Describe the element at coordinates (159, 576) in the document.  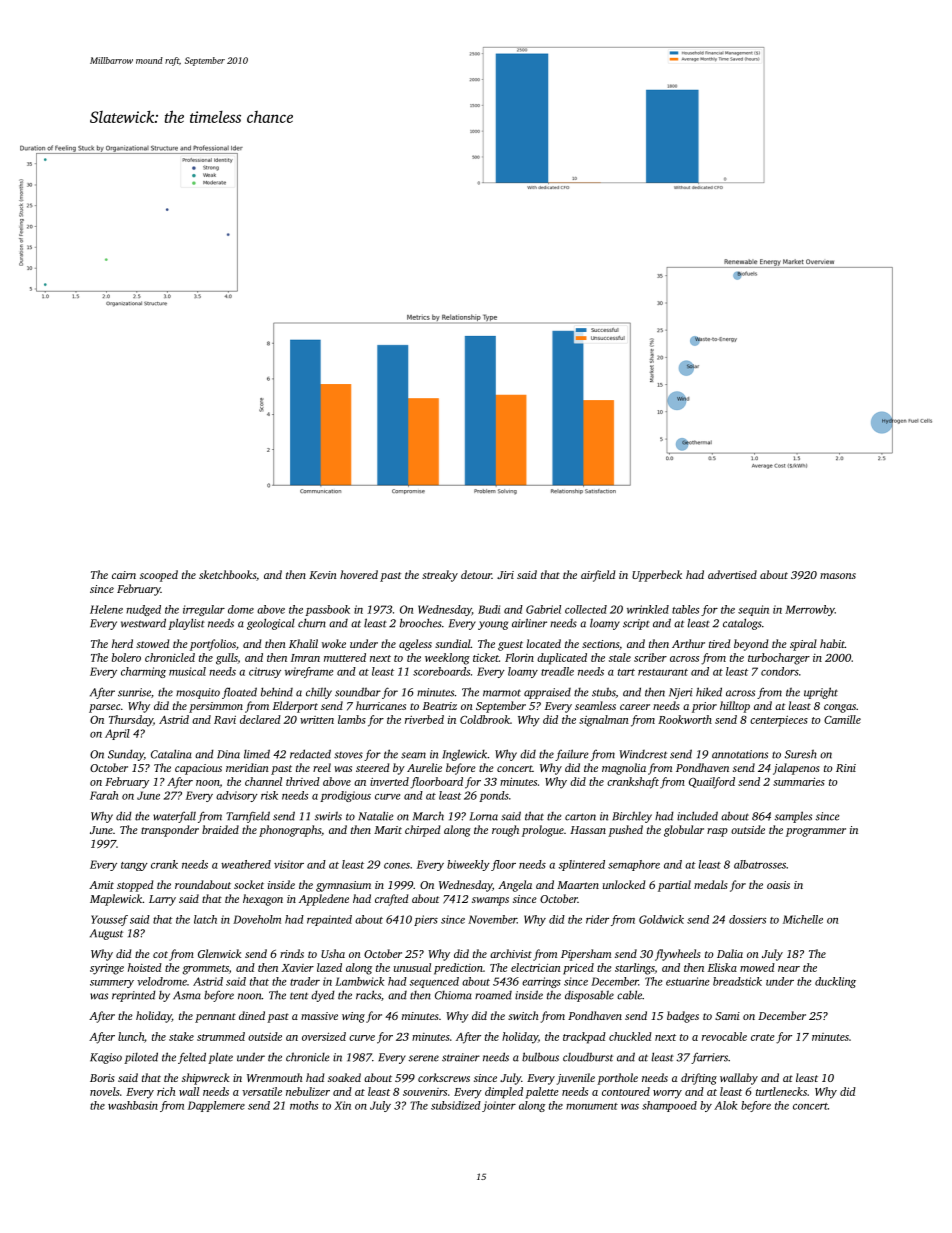
I see `scooped` at that location.
